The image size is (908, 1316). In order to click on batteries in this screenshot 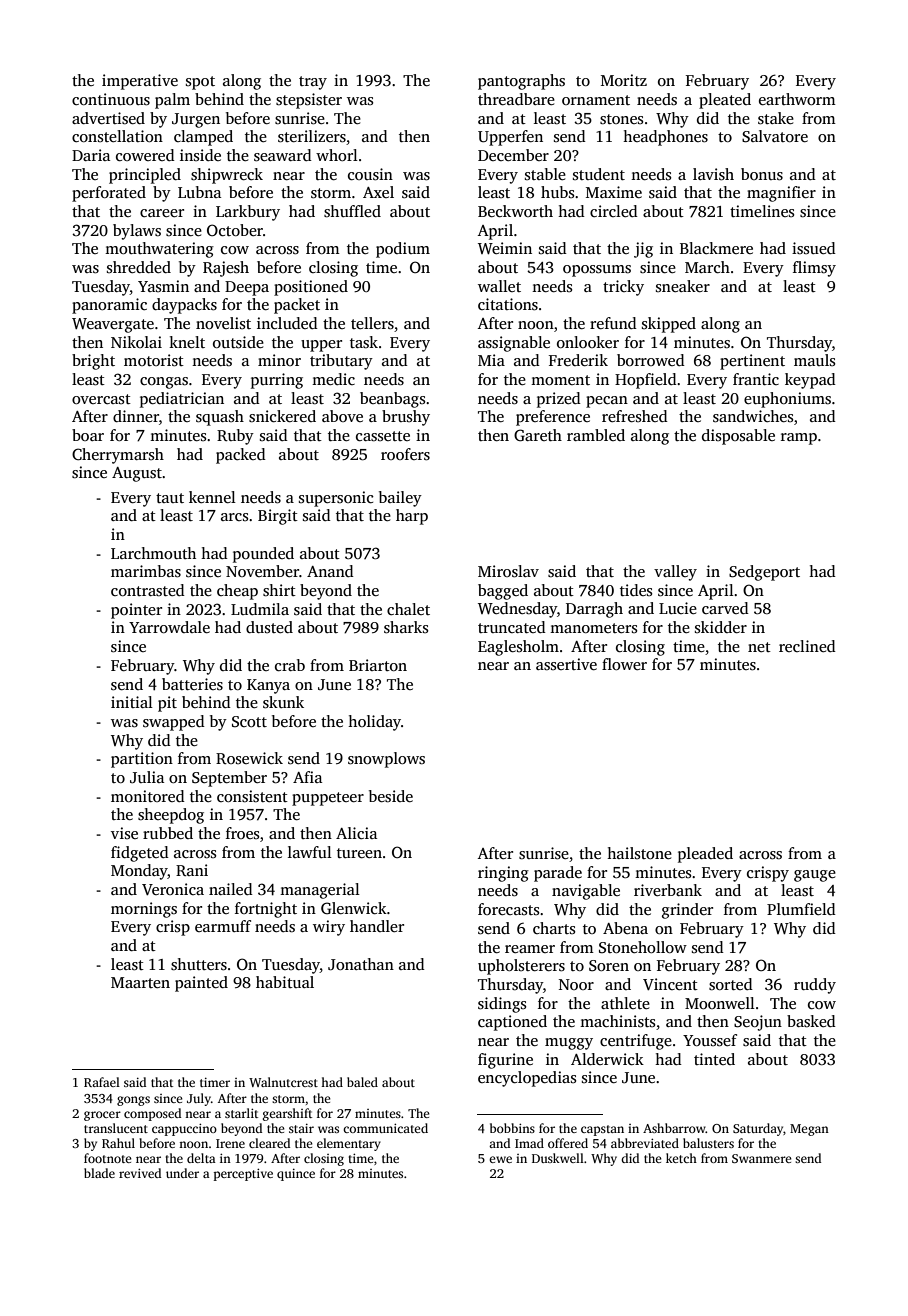, I will do `click(192, 684)`.
